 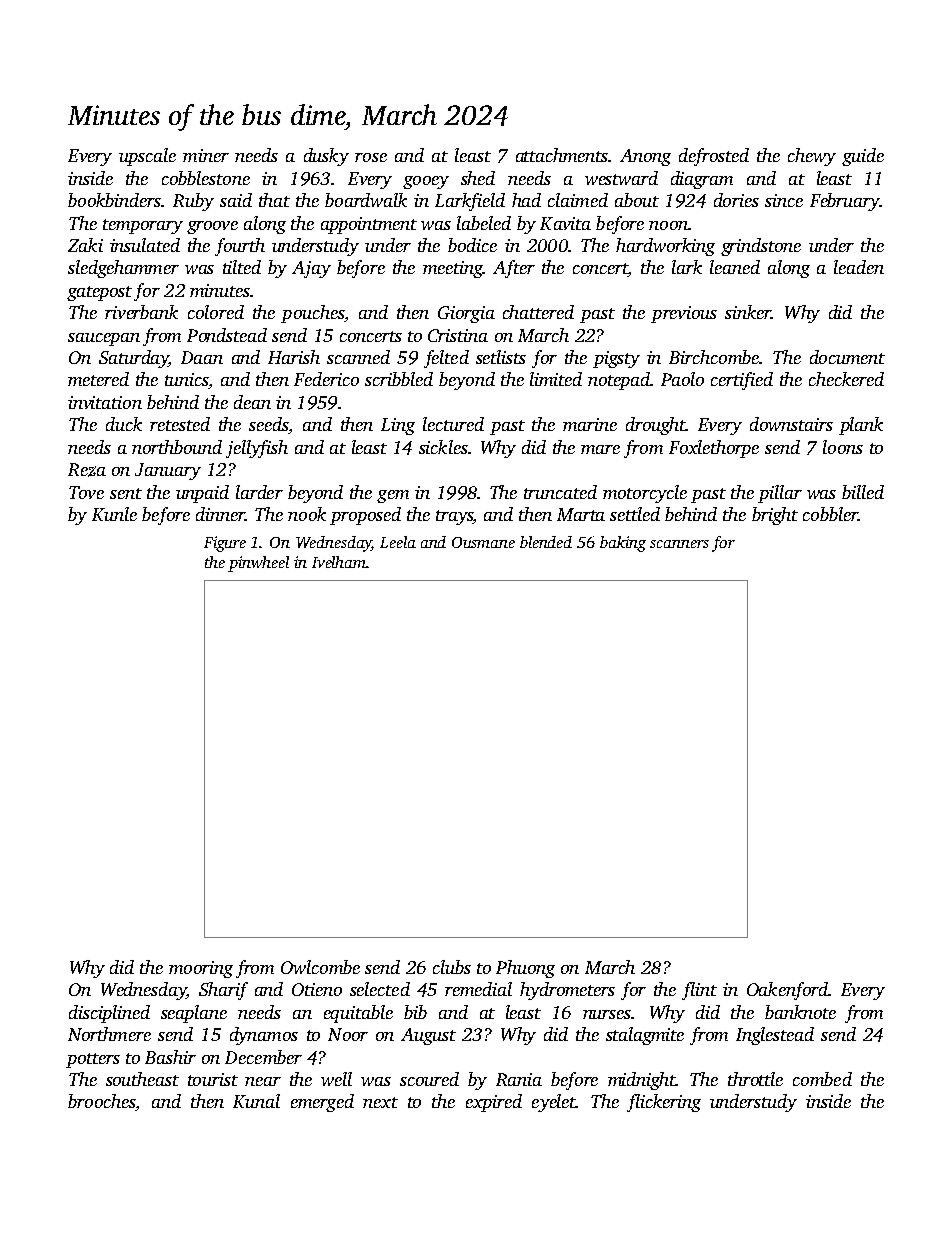 I want to click on pinwheel, so click(x=258, y=564).
